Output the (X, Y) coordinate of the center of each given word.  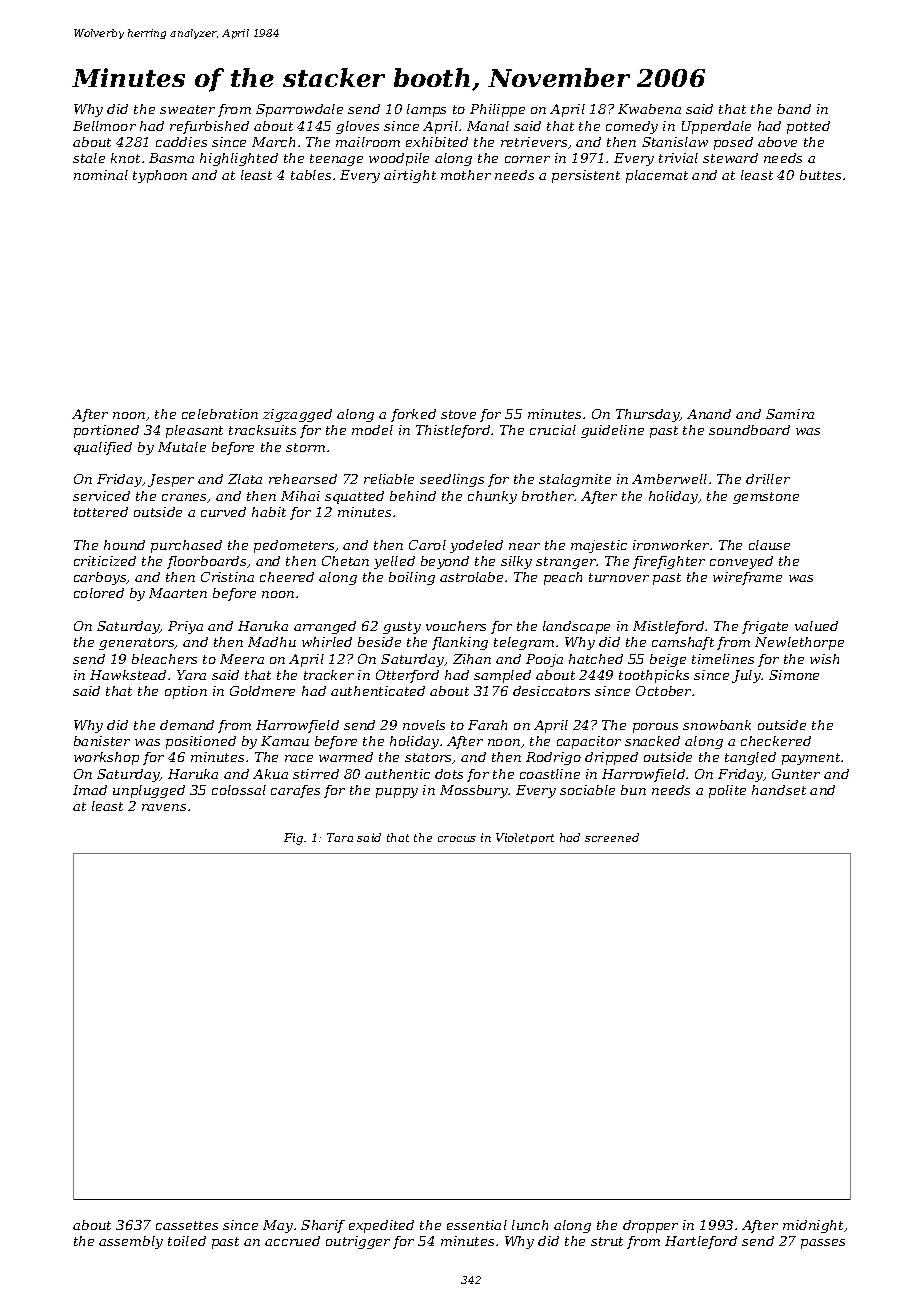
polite (727, 791)
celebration (220, 414)
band (794, 109)
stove (458, 414)
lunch (530, 1225)
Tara (340, 837)
